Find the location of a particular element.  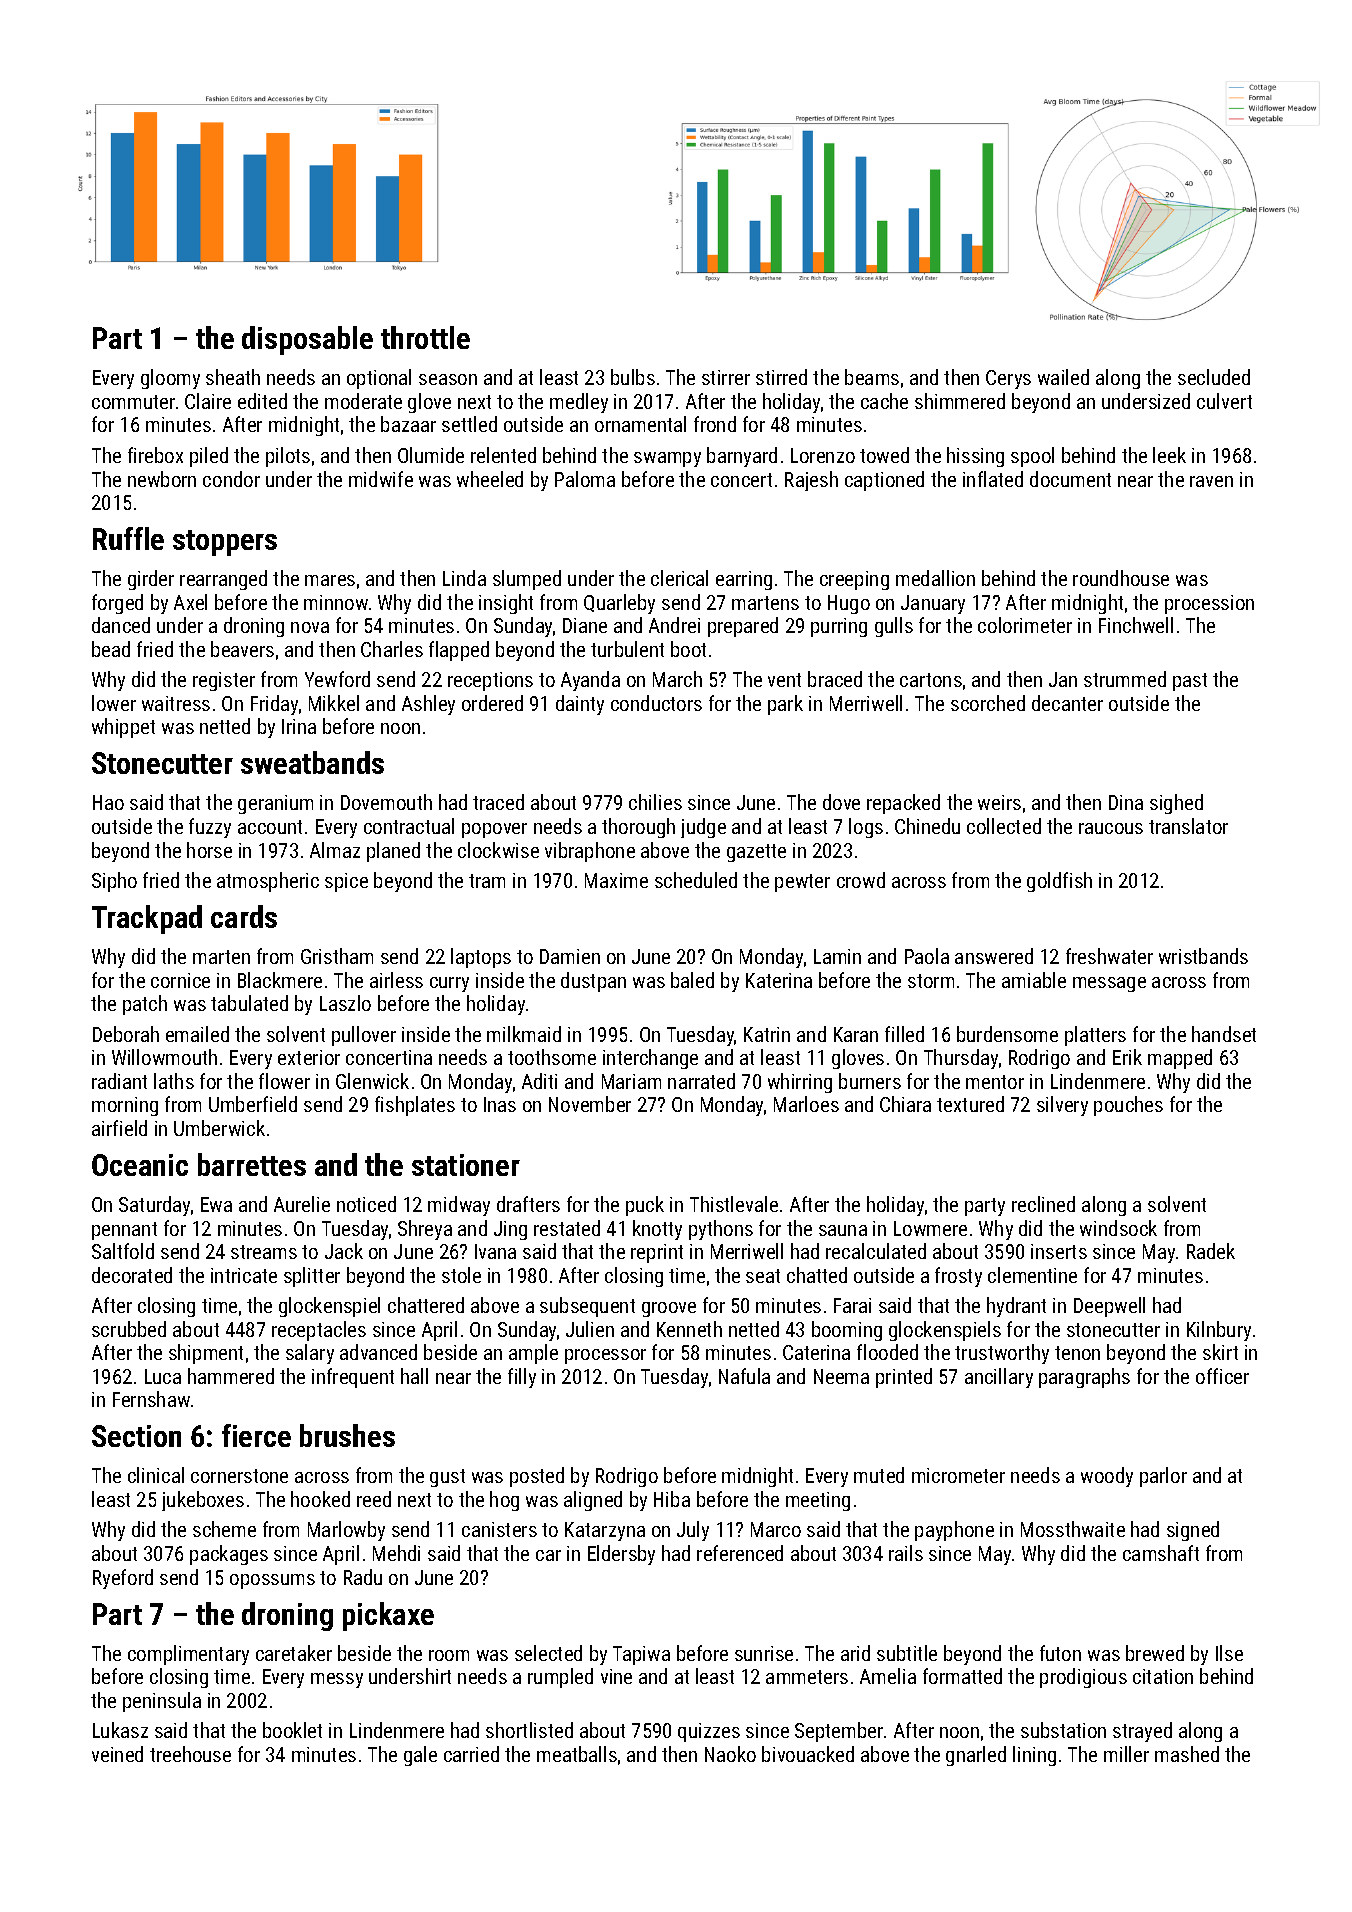

Paloma is located at coordinates (585, 479).
